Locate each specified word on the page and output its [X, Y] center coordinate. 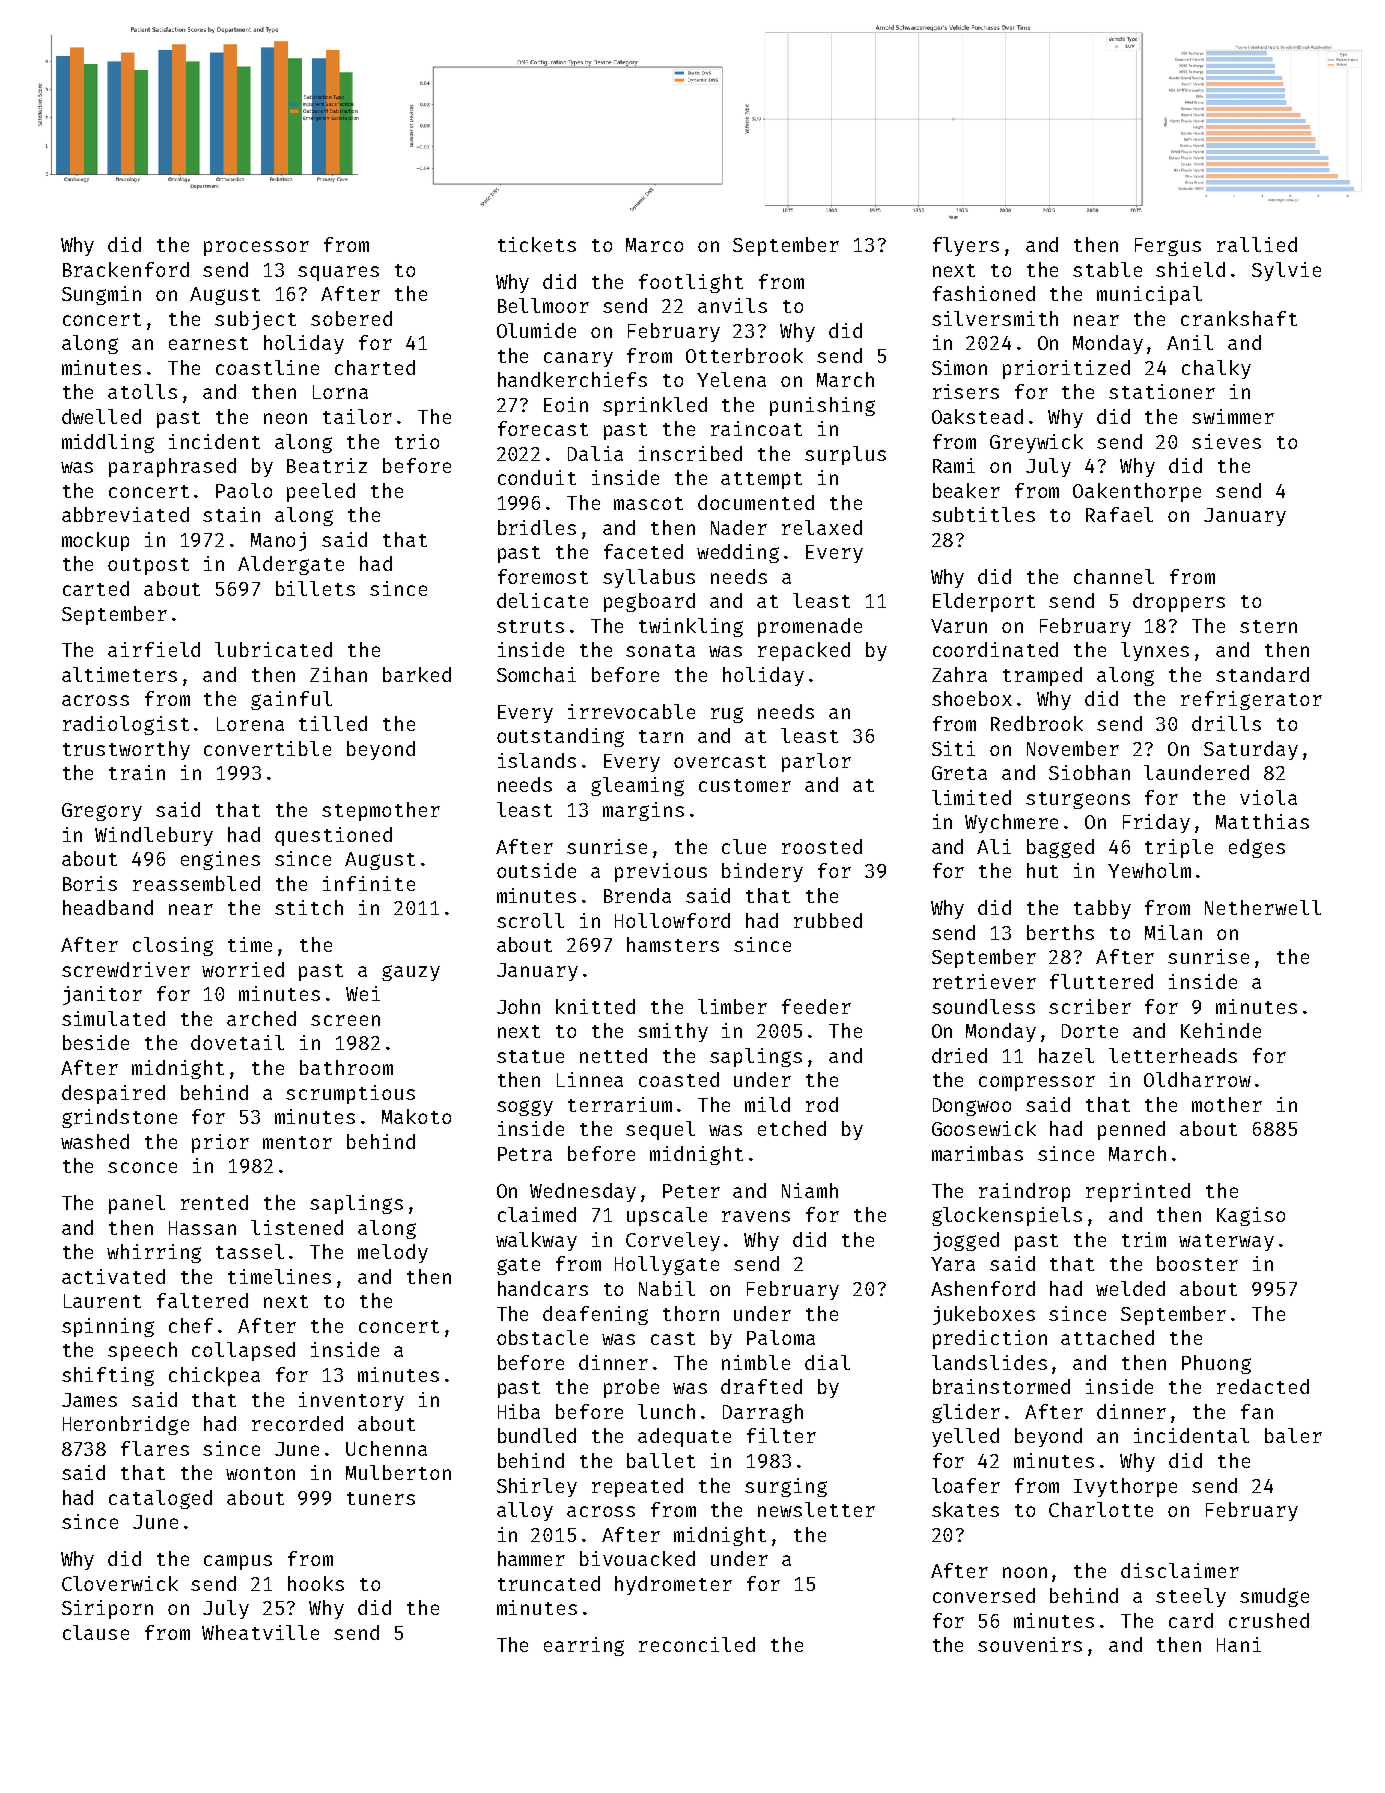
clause [96, 1632]
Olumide [536, 330]
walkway [536, 1241]
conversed [984, 1595]
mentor [297, 1142]
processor [256, 248]
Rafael [1119, 514]
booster [1197, 1263]
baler [1293, 1435]
